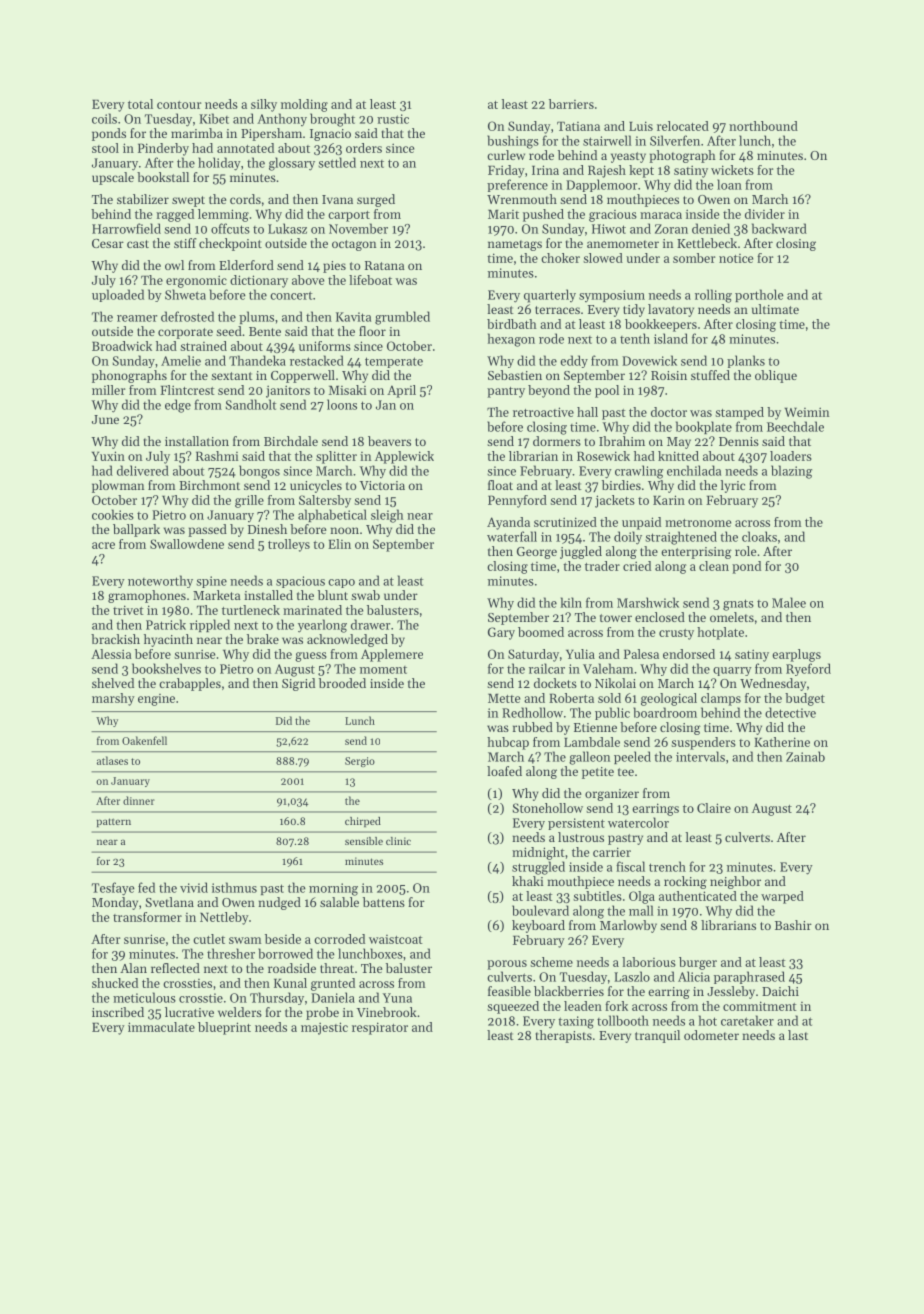 The width and height of the screenshot is (924, 1314). What do you see at coordinates (506, 155) in the screenshot?
I see `curlew` at bounding box center [506, 155].
